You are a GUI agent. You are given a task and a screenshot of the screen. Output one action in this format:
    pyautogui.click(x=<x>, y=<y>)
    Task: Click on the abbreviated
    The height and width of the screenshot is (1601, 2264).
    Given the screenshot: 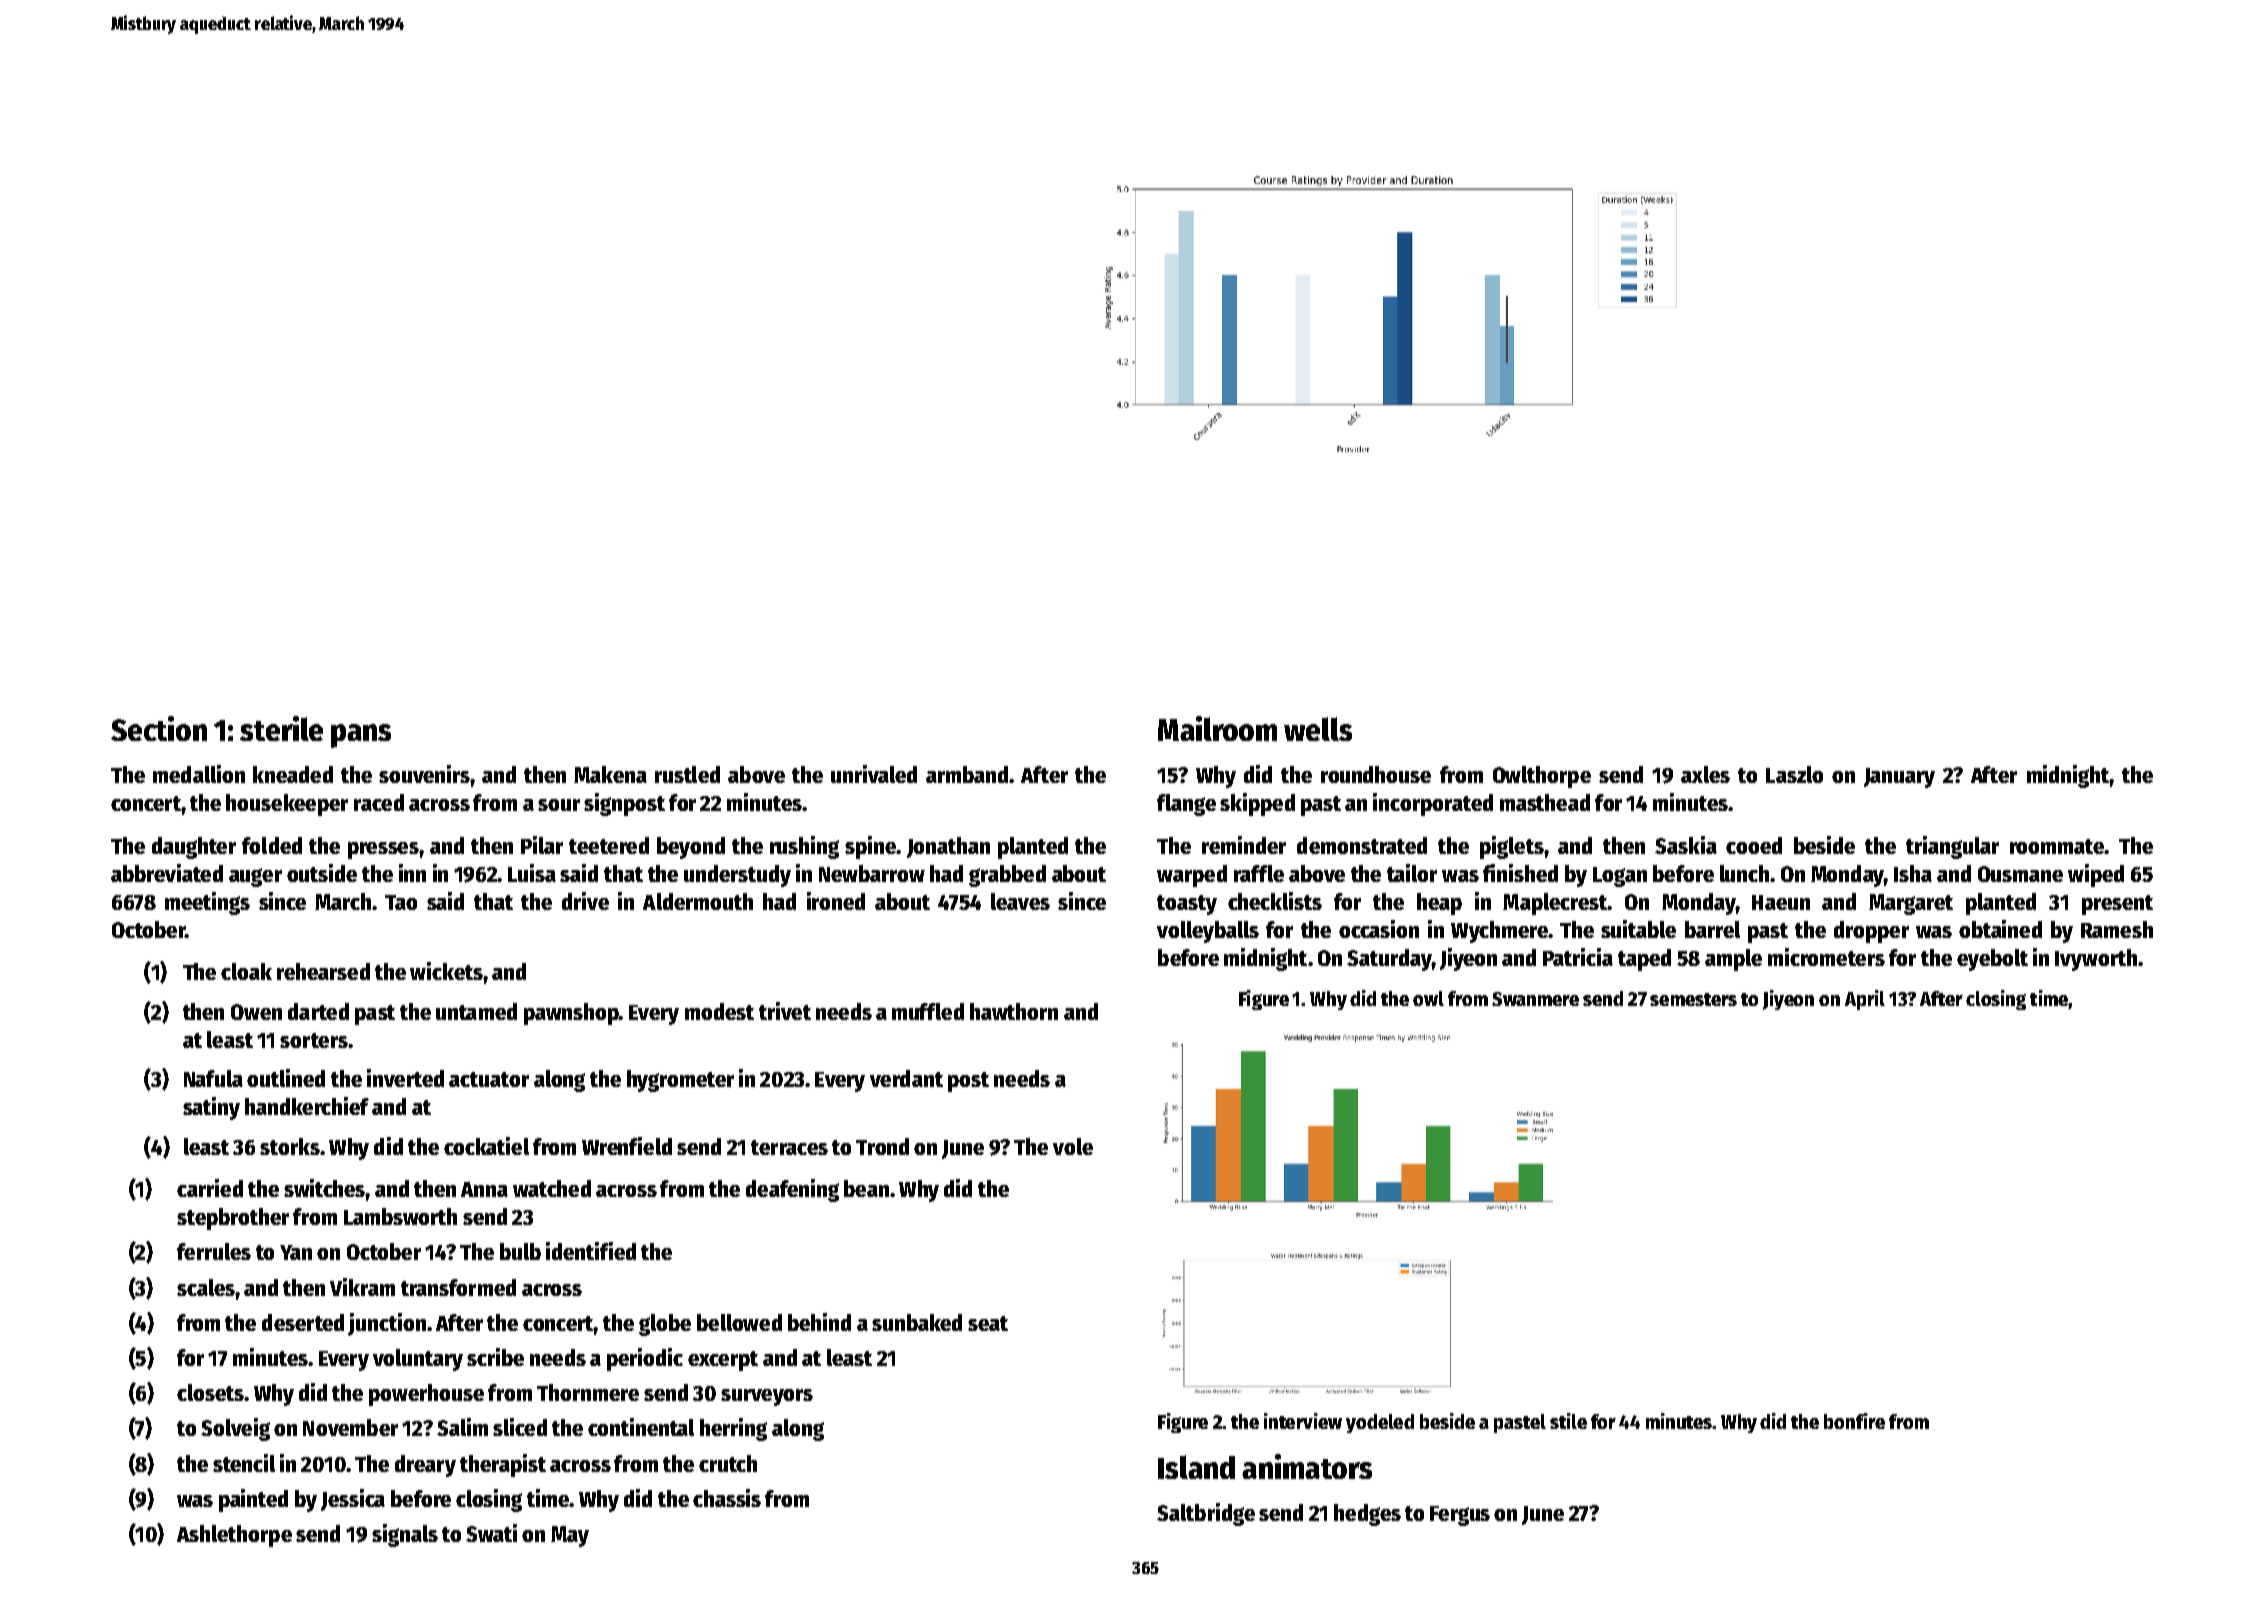 What is the action you would take?
    pyautogui.click(x=167, y=873)
